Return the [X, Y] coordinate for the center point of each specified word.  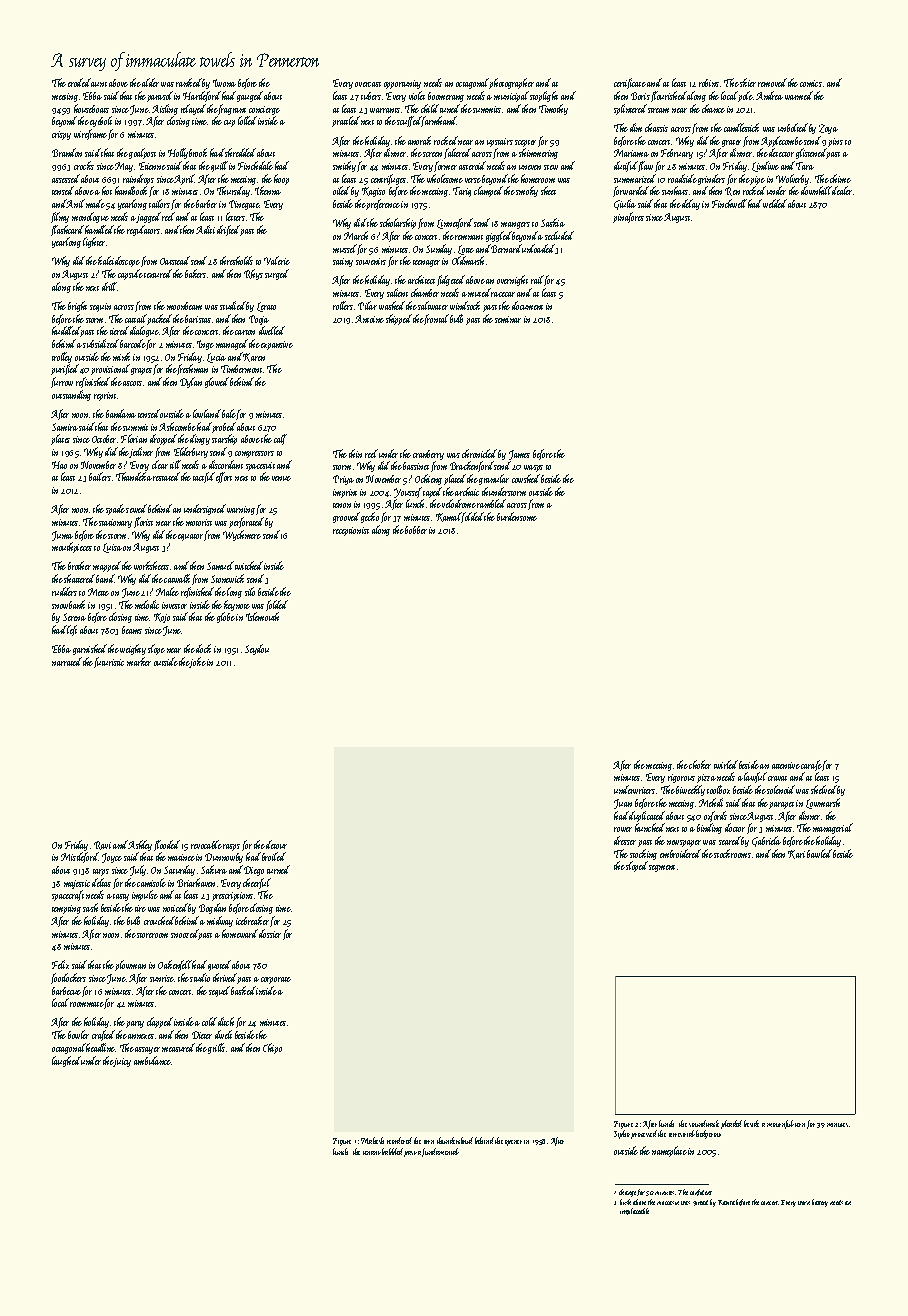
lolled [247, 120]
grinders [711, 179]
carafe [811, 765]
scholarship [398, 223]
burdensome [517, 516]
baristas [198, 319]
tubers [371, 96]
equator [190, 537]
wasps [533, 468]
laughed [66, 1061]
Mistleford [80, 857]
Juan [623, 804]
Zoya [828, 129]
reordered [399, 1140]
